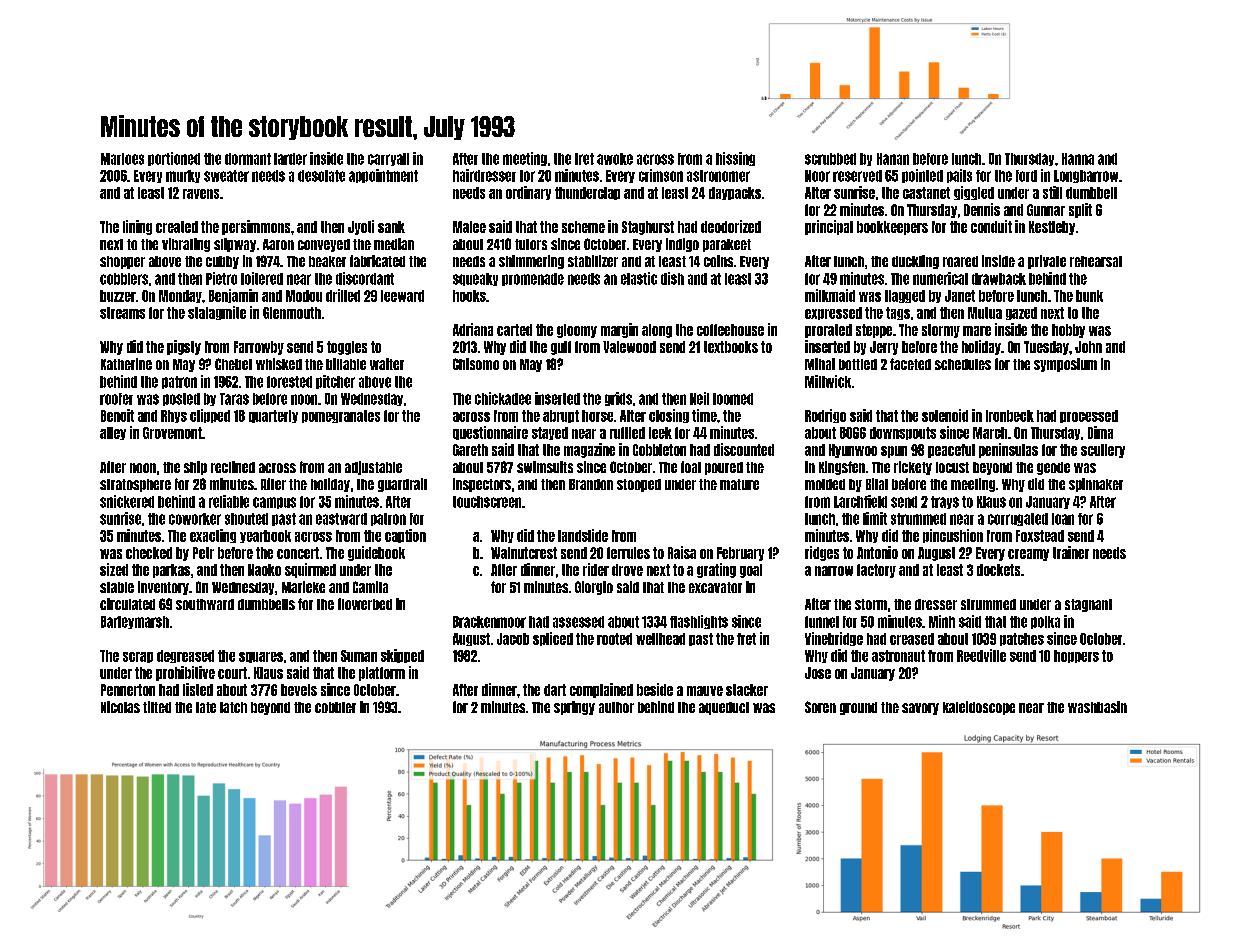 The image size is (1233, 952). I want to click on magazine, so click(589, 450).
